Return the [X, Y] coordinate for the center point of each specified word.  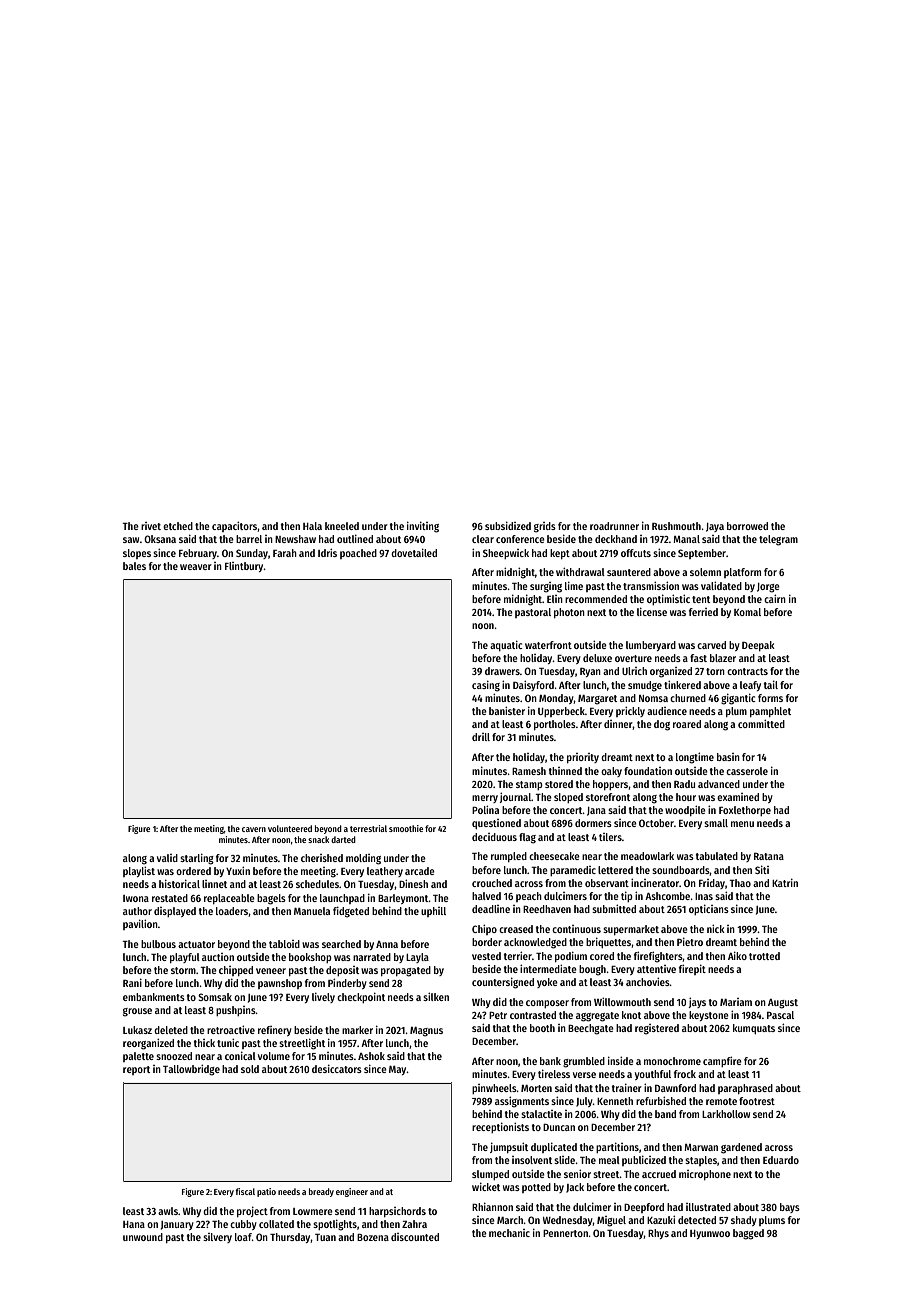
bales [134, 566]
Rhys [658, 1234]
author [137, 911]
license [652, 611]
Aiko [737, 955]
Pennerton [565, 1233]
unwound [143, 1237]
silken [436, 996]
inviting [423, 527]
